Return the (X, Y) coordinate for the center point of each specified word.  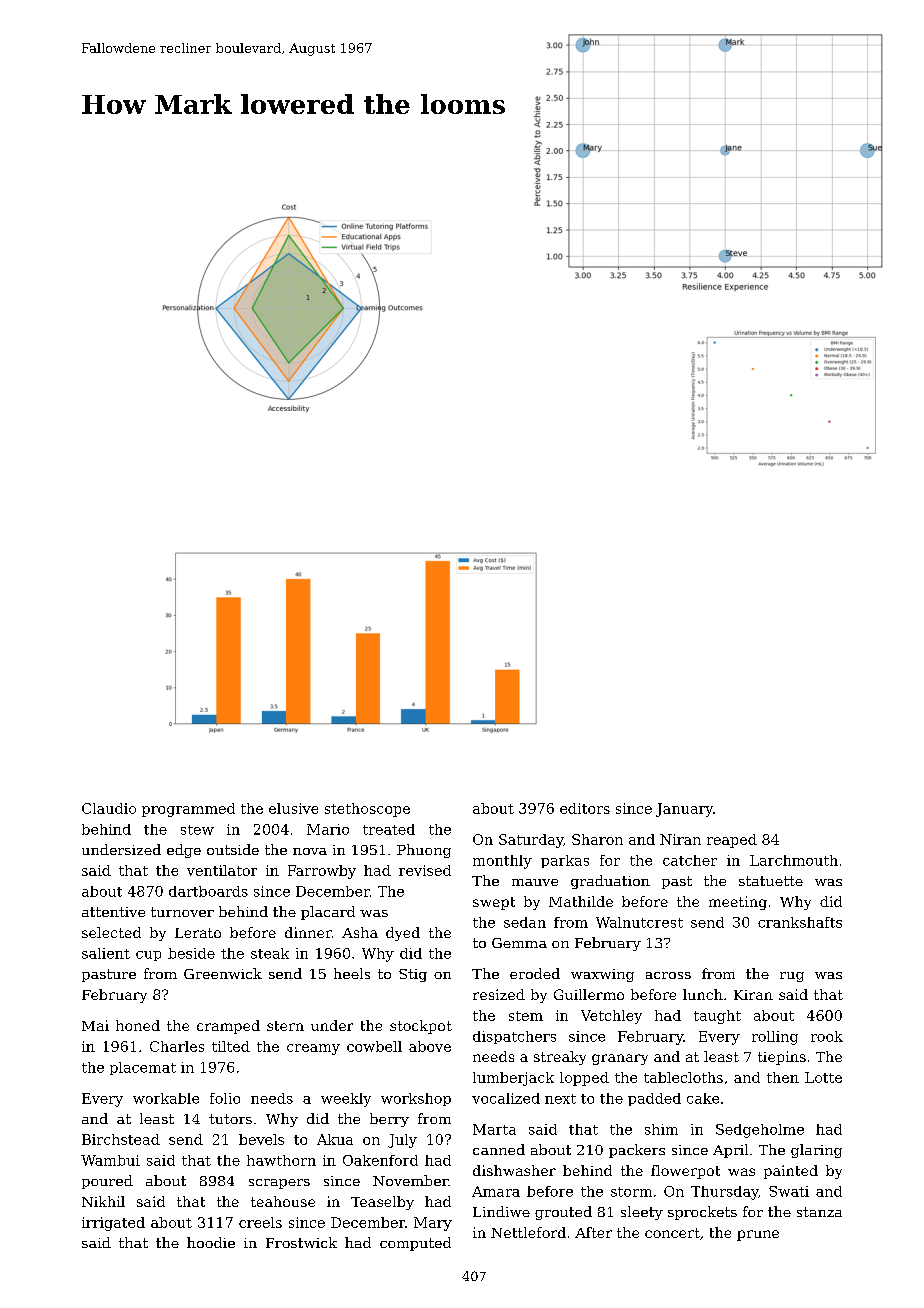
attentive (113, 912)
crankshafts (800, 922)
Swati (789, 1191)
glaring (816, 1151)
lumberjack (513, 1079)
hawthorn (281, 1160)
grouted (563, 1213)
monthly (502, 862)
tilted (231, 1046)
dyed (403, 934)
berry (389, 1120)
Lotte (823, 1077)
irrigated (113, 1224)
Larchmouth (794, 860)
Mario (328, 829)
